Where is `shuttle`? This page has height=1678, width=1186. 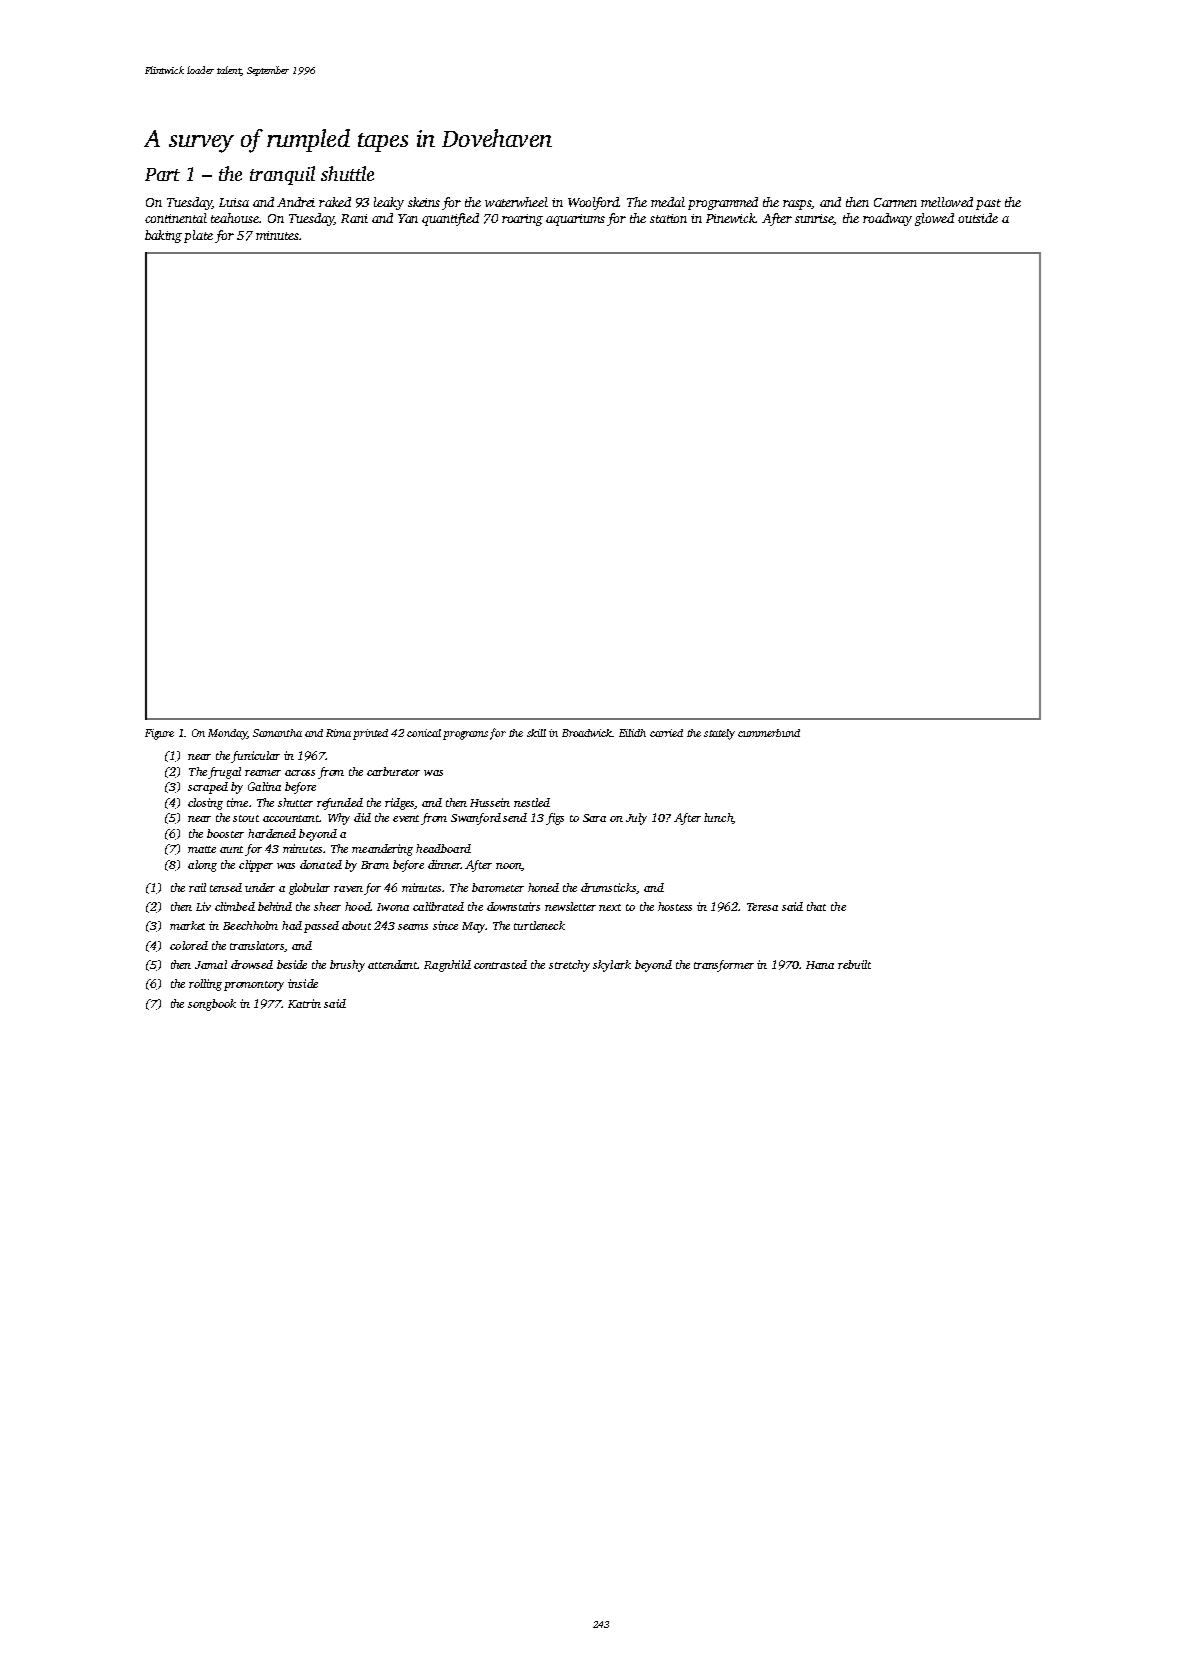
shuttle is located at coordinates (347, 173).
